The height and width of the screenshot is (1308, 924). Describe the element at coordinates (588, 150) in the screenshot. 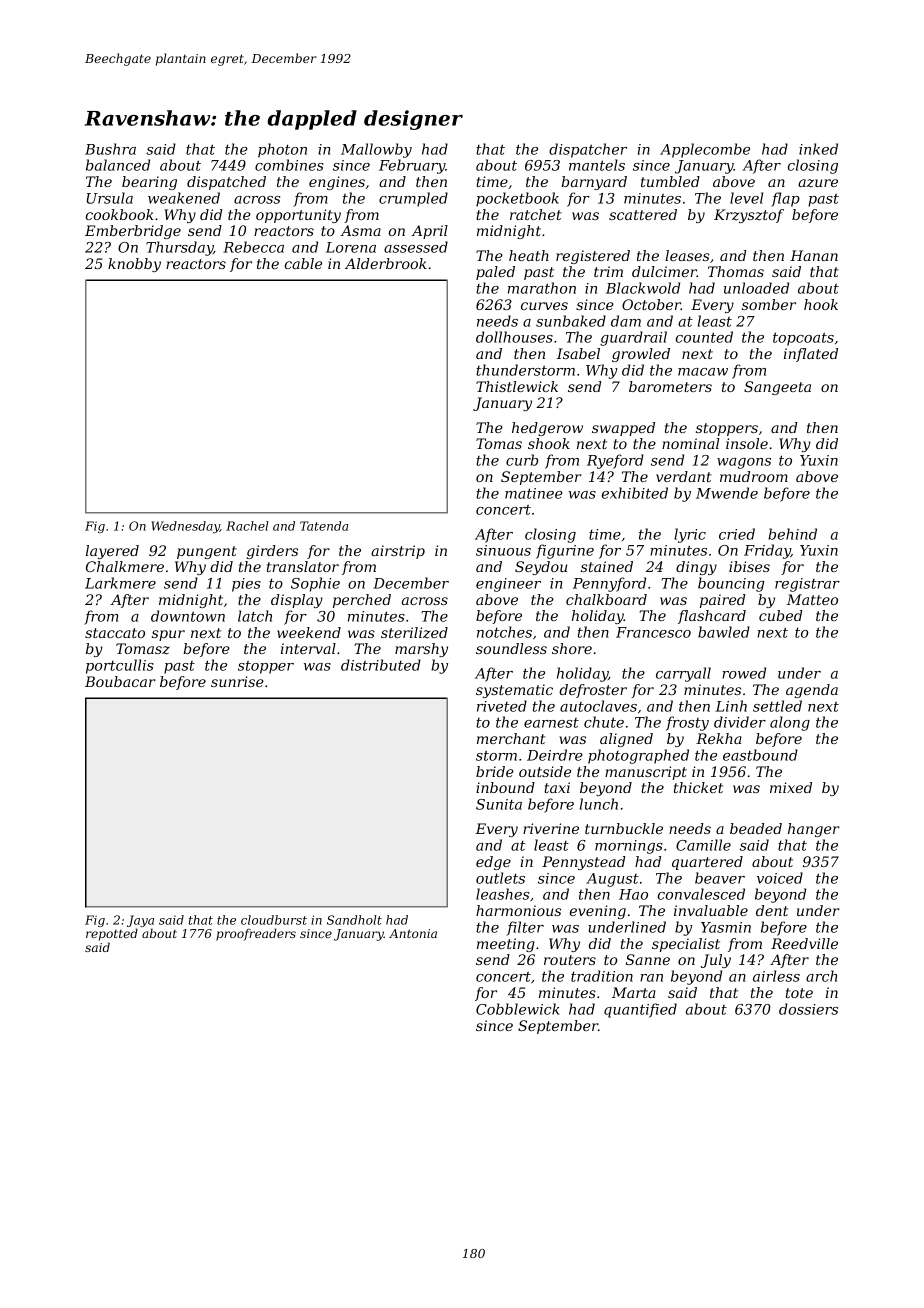

I see `dispatcher` at that location.
